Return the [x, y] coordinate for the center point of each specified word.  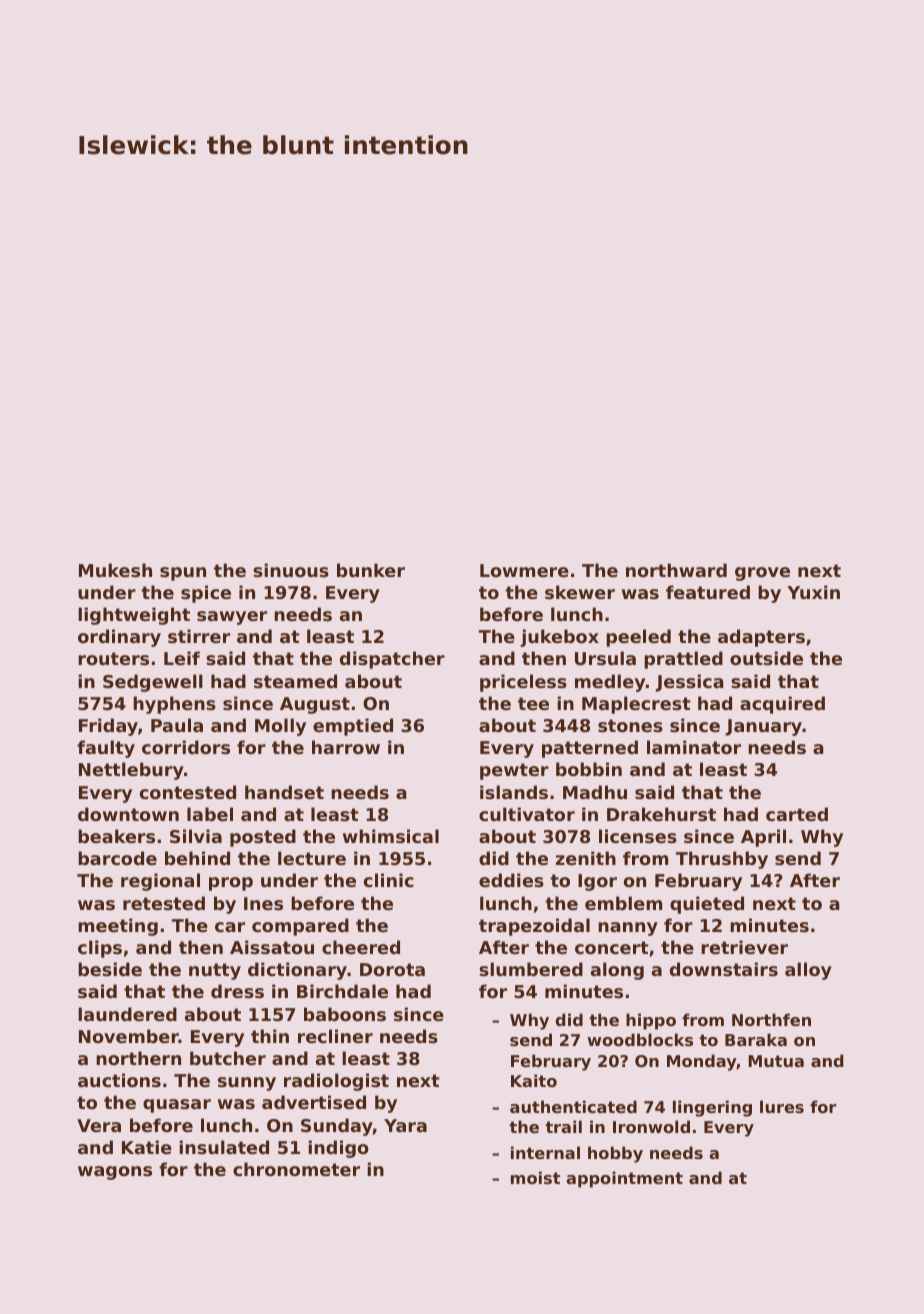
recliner [335, 1036]
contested [188, 792]
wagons [115, 1173]
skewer [580, 592]
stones [630, 725]
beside [110, 969]
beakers [116, 836]
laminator [694, 747]
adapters [761, 638]
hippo [651, 1021]
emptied [353, 727]
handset [284, 792]
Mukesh [115, 570]
